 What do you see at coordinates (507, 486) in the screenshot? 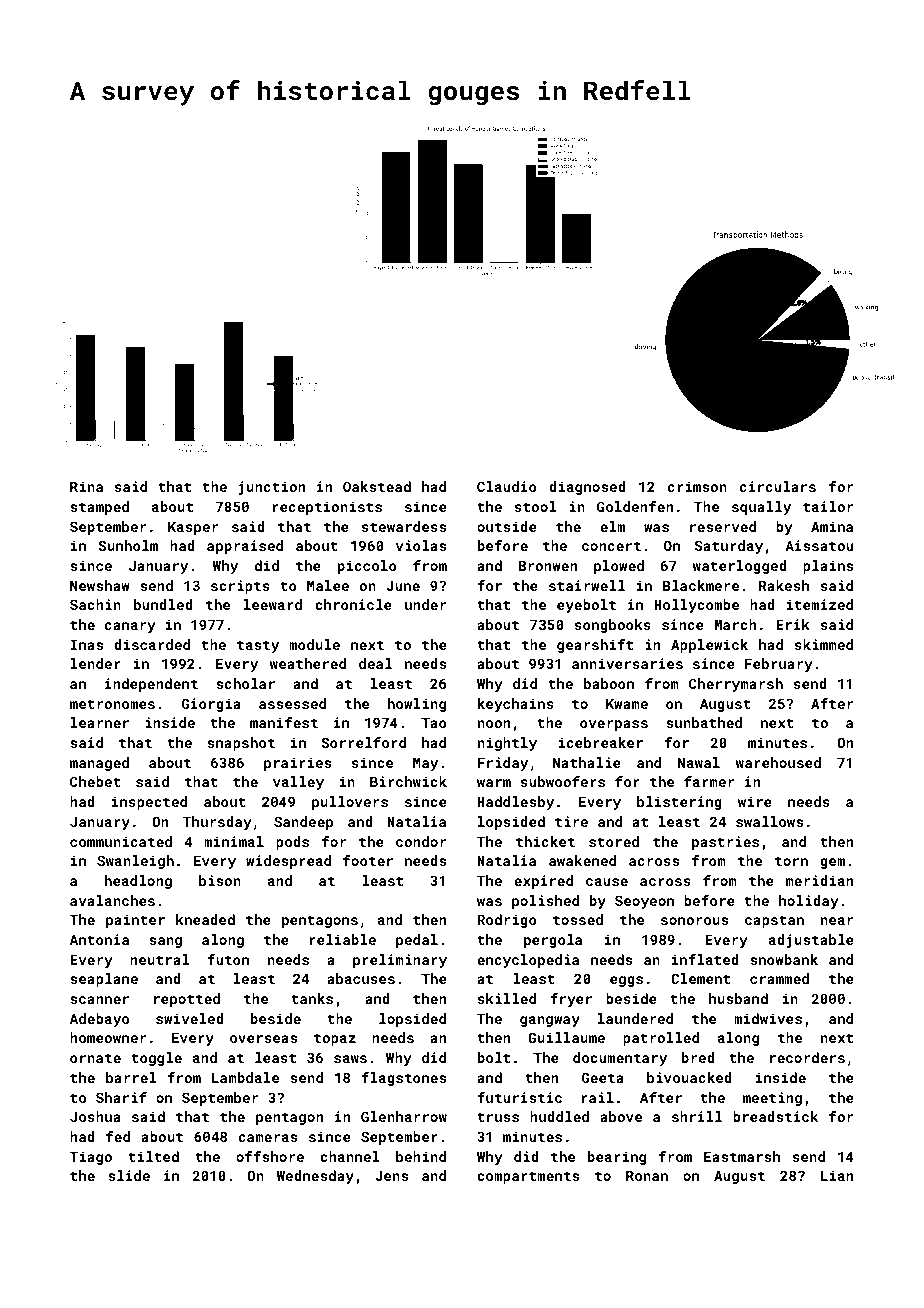
I see `Claudio` at bounding box center [507, 486].
